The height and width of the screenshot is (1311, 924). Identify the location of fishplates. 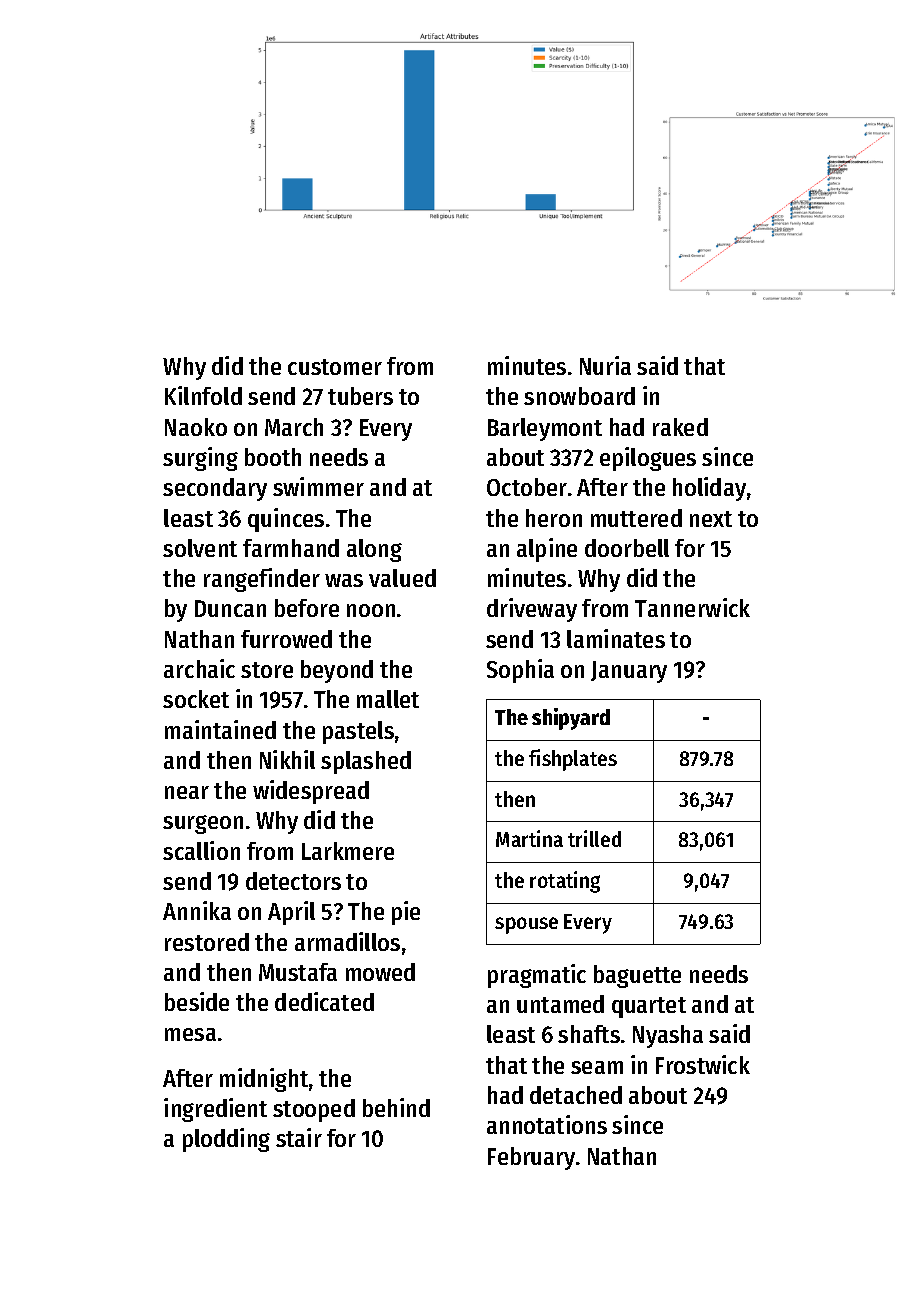
(573, 760).
